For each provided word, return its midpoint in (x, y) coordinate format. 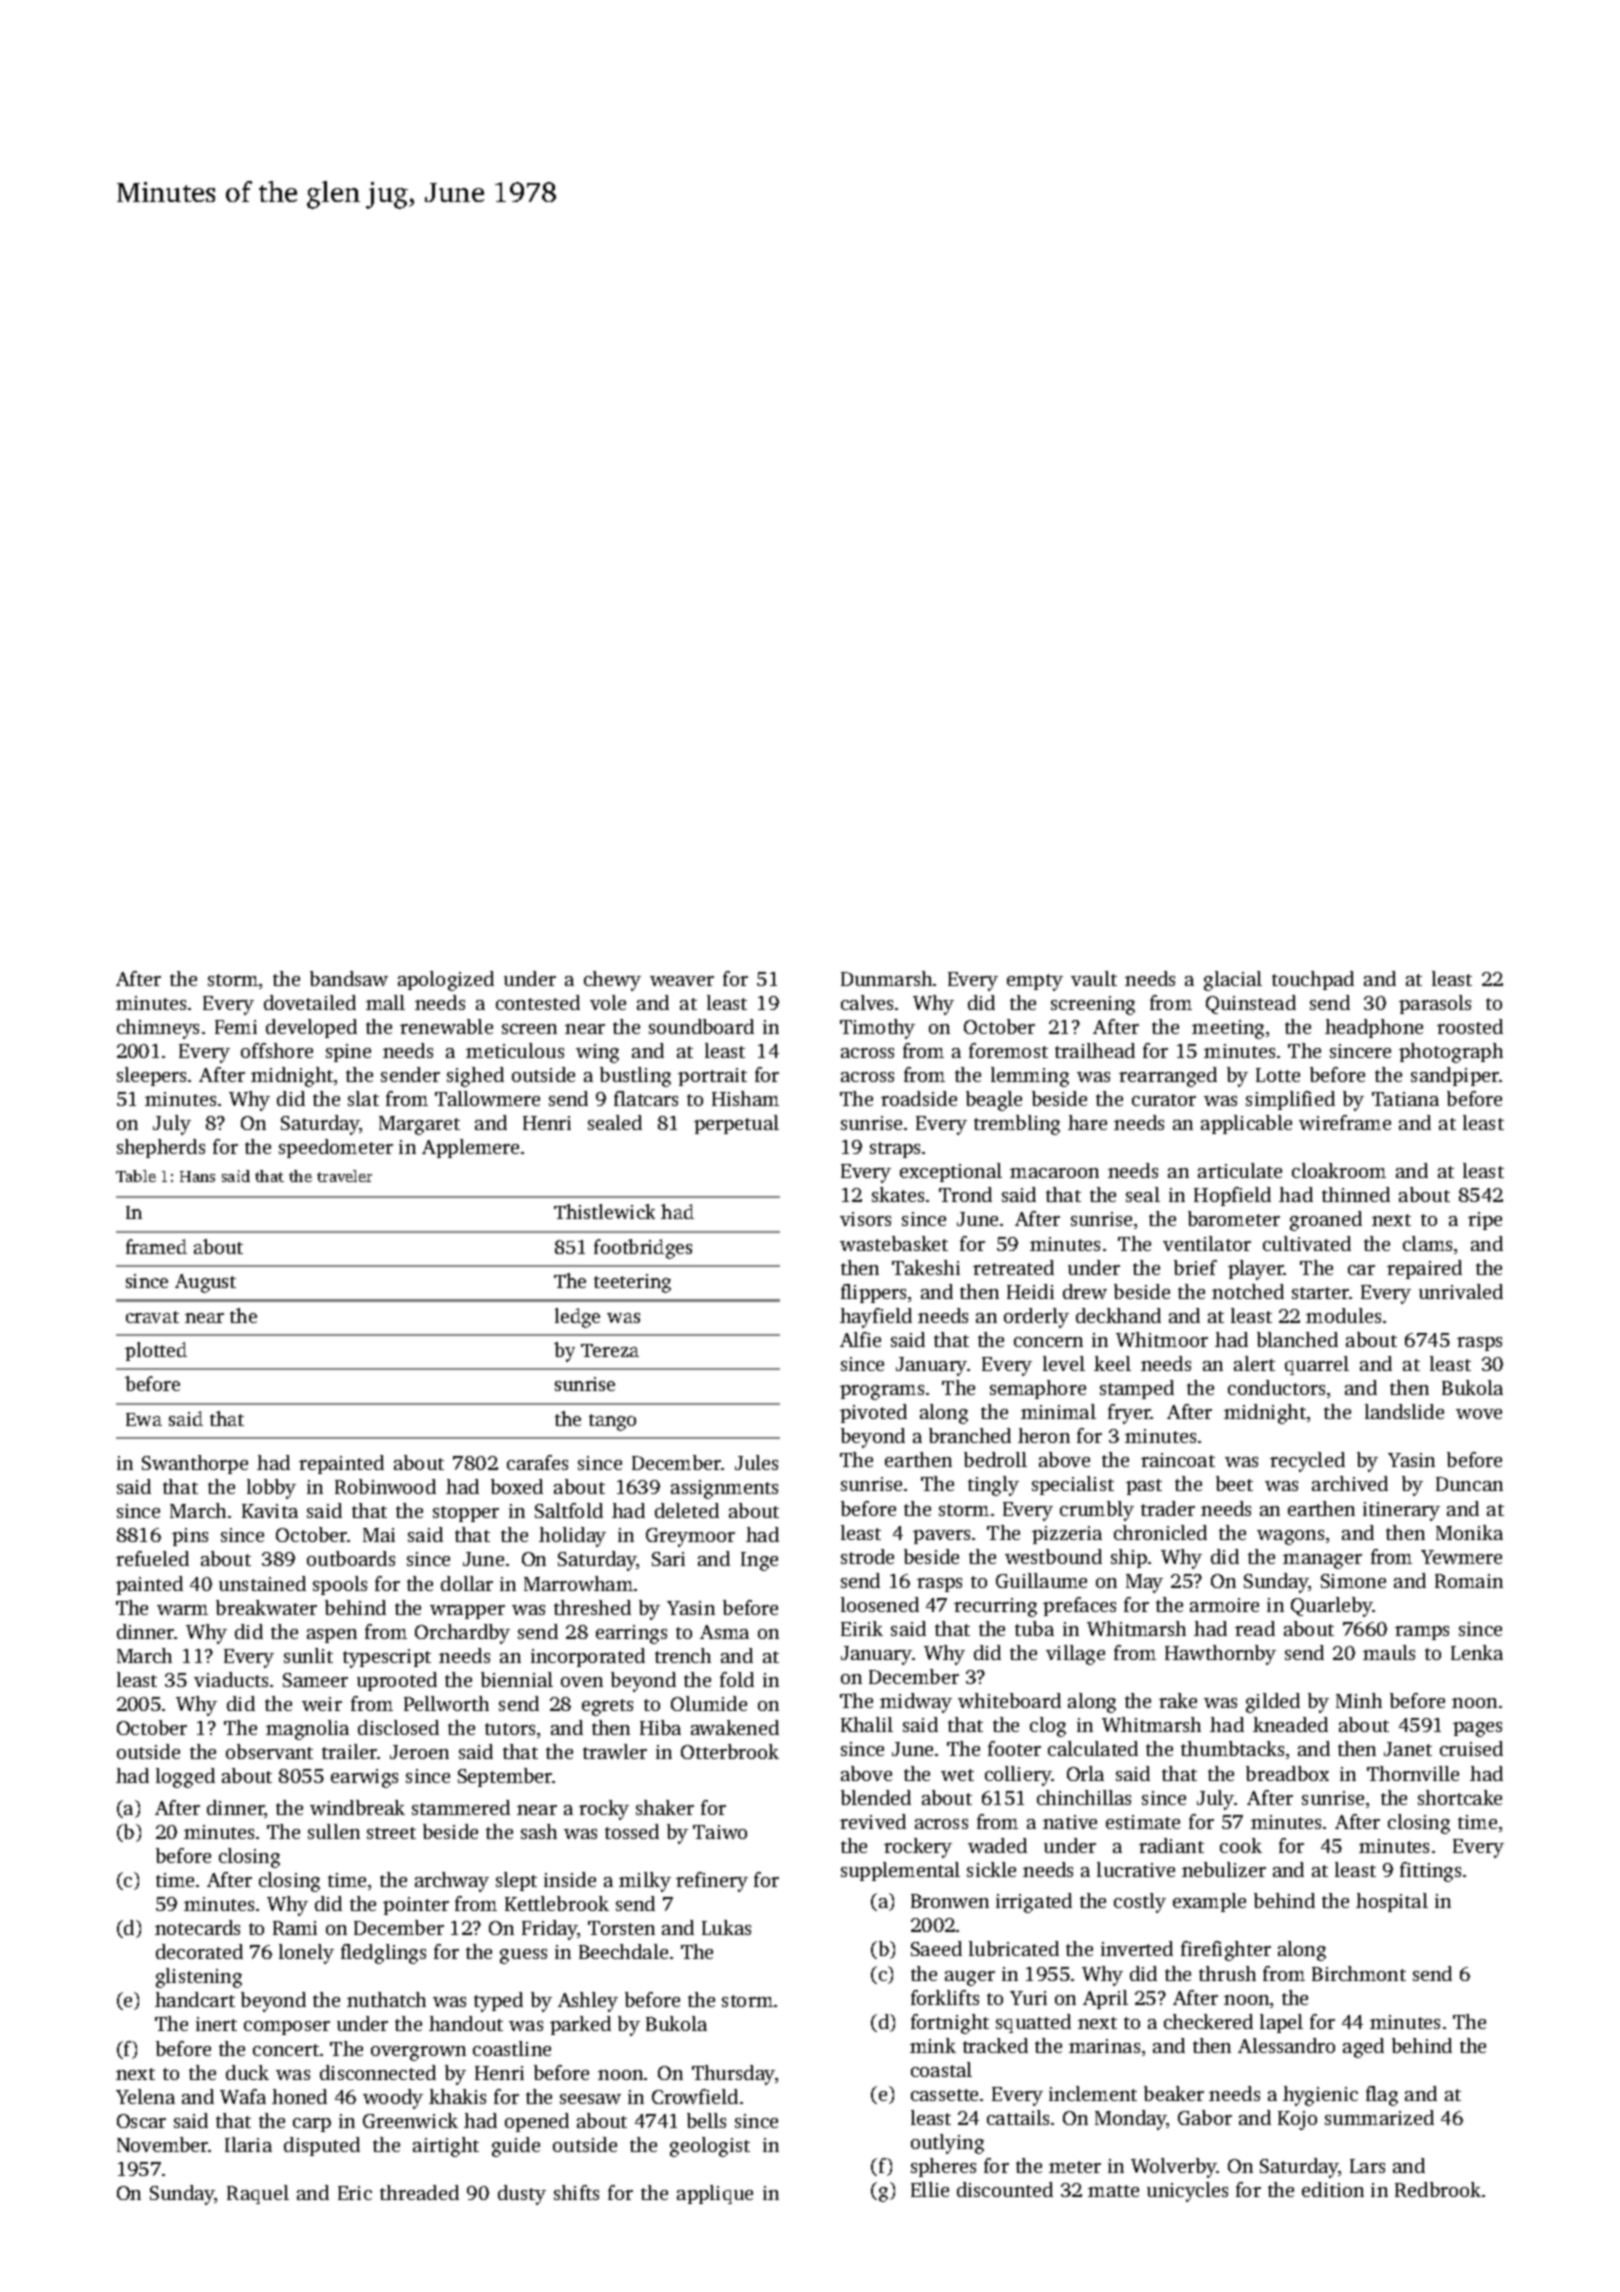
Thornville (1413, 1773)
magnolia (307, 1730)
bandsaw (349, 978)
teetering (632, 1283)
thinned (1356, 1194)
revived (873, 1821)
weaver (682, 981)
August (205, 1283)
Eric (355, 2193)
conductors (1276, 1387)
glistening (199, 1978)
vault (1094, 978)
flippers (873, 1293)
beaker (1174, 2093)
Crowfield (695, 2096)
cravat (152, 1317)
